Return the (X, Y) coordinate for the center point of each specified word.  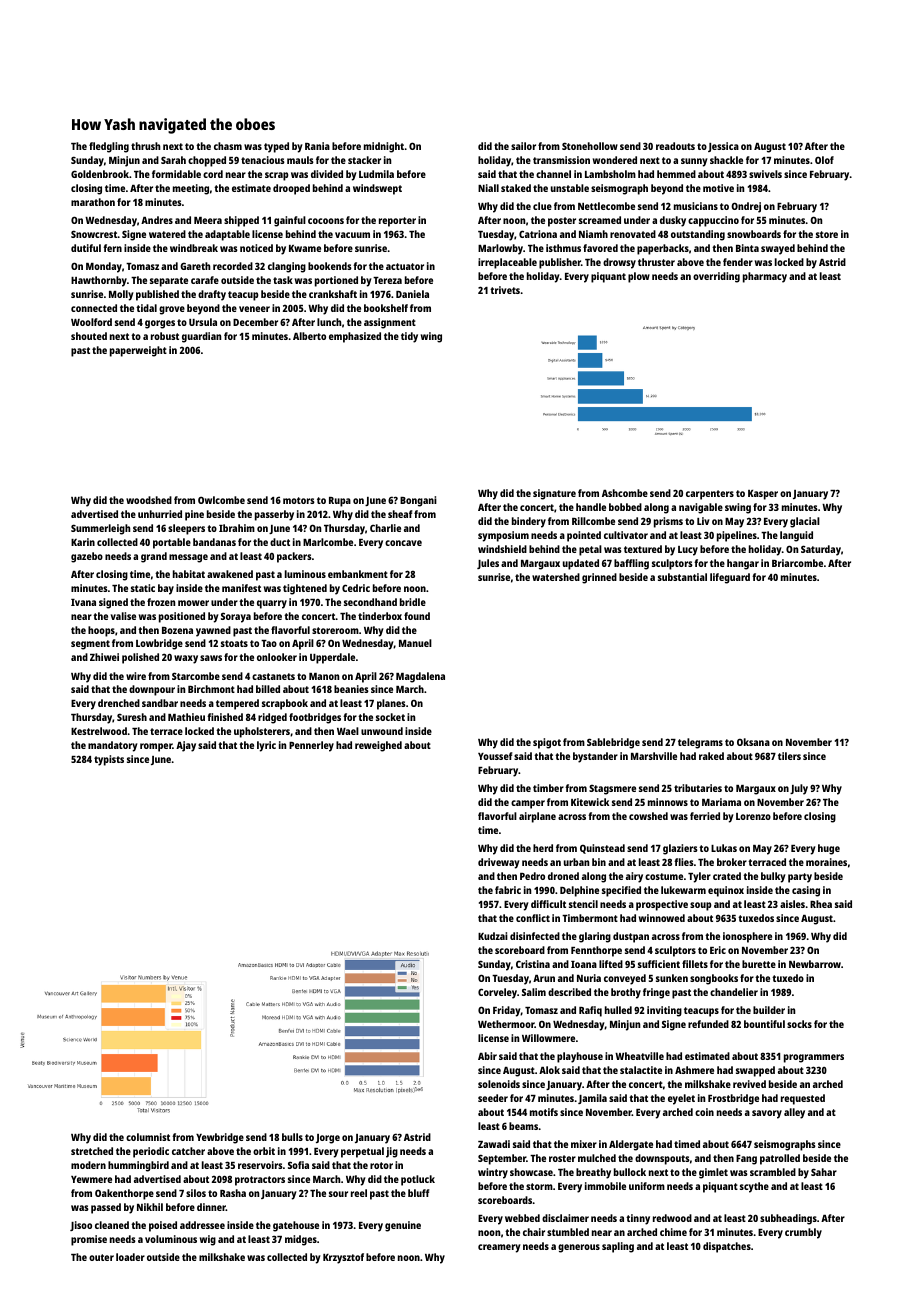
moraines (826, 862)
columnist (148, 1137)
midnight (384, 147)
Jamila (592, 1099)
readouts (675, 146)
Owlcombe (221, 500)
